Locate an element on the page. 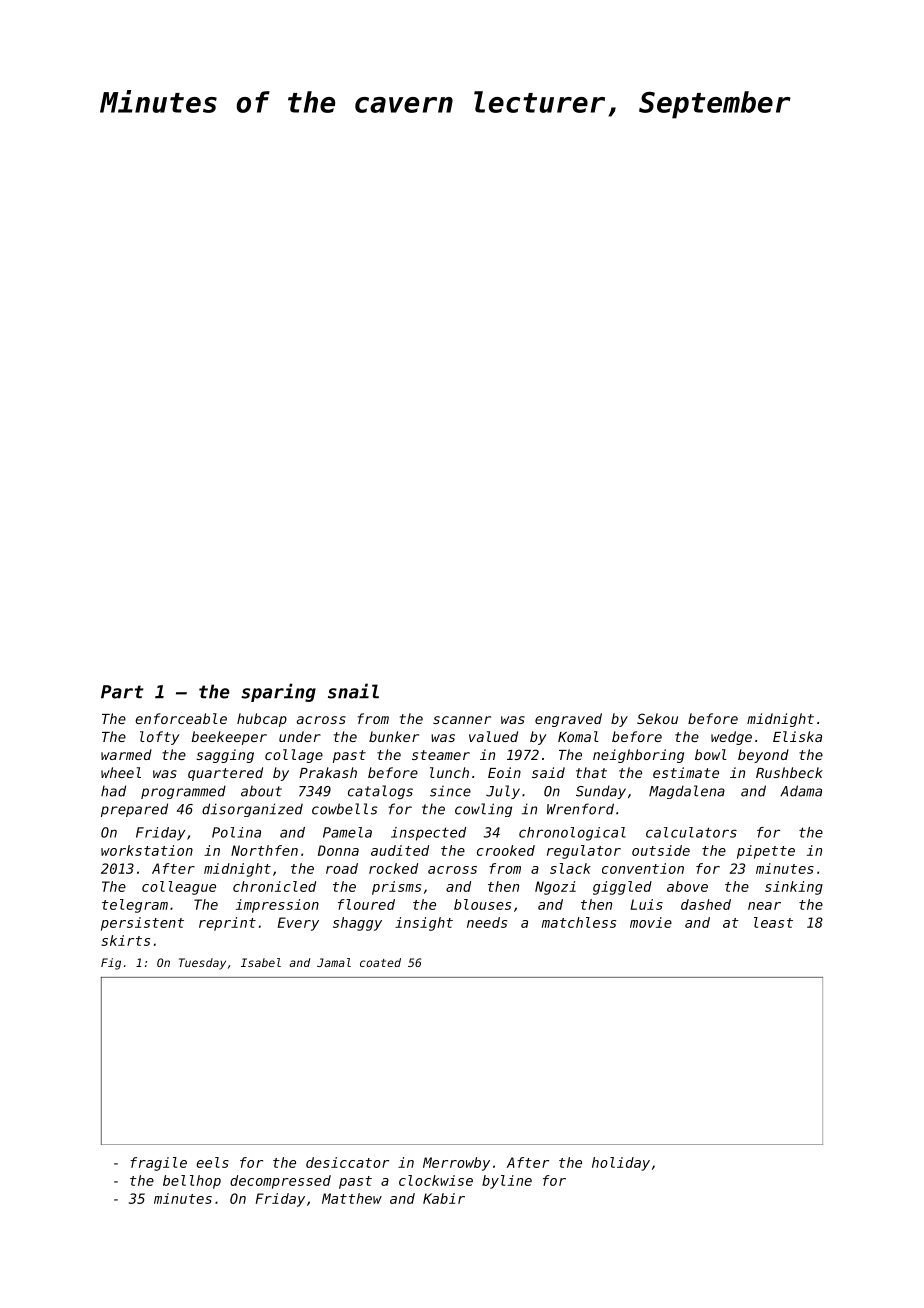  convention is located at coordinates (643, 868).
